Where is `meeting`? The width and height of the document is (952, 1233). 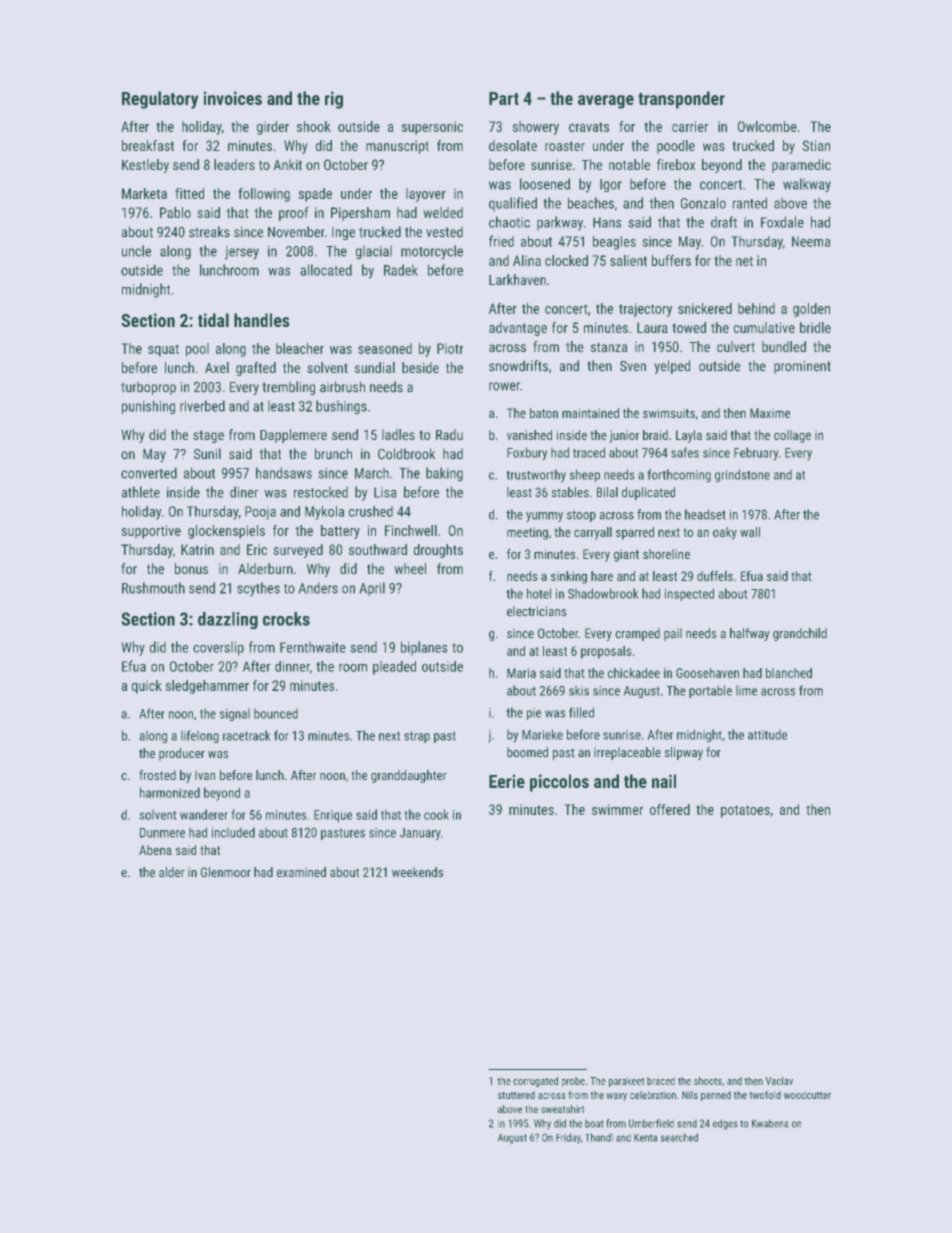
meeting is located at coordinates (527, 533).
